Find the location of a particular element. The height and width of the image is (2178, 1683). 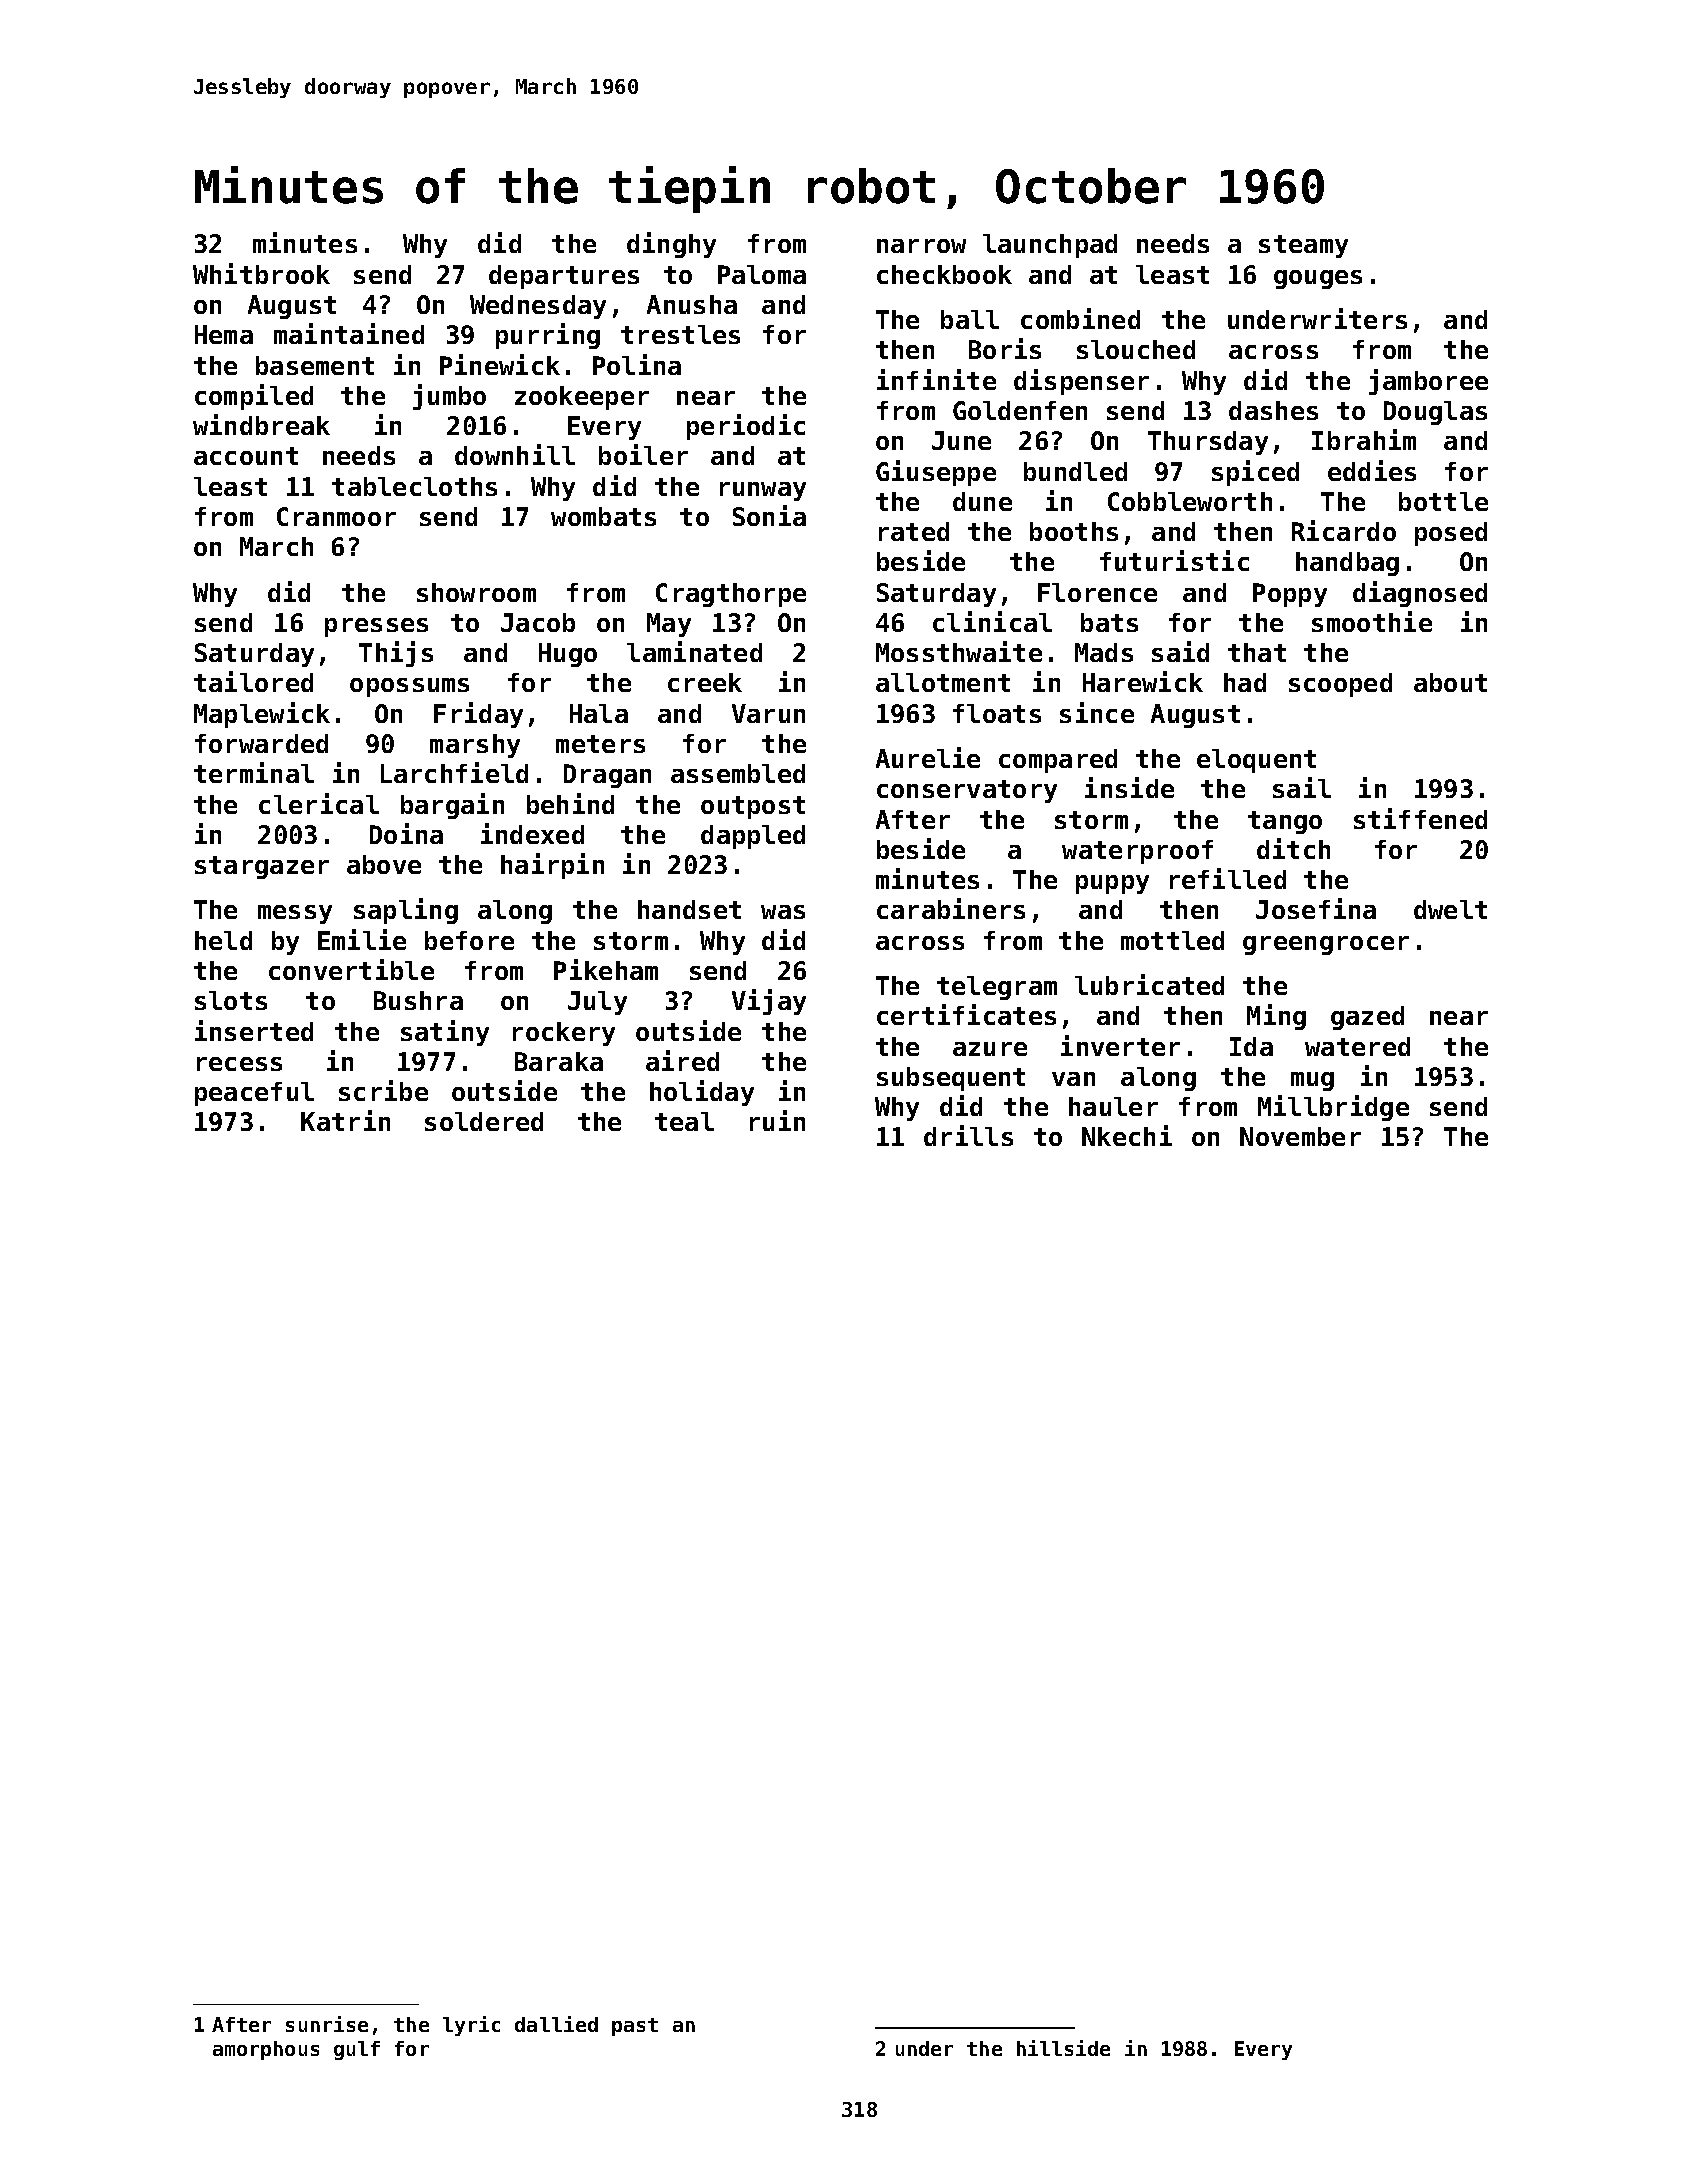

hillside is located at coordinates (1063, 2048).
